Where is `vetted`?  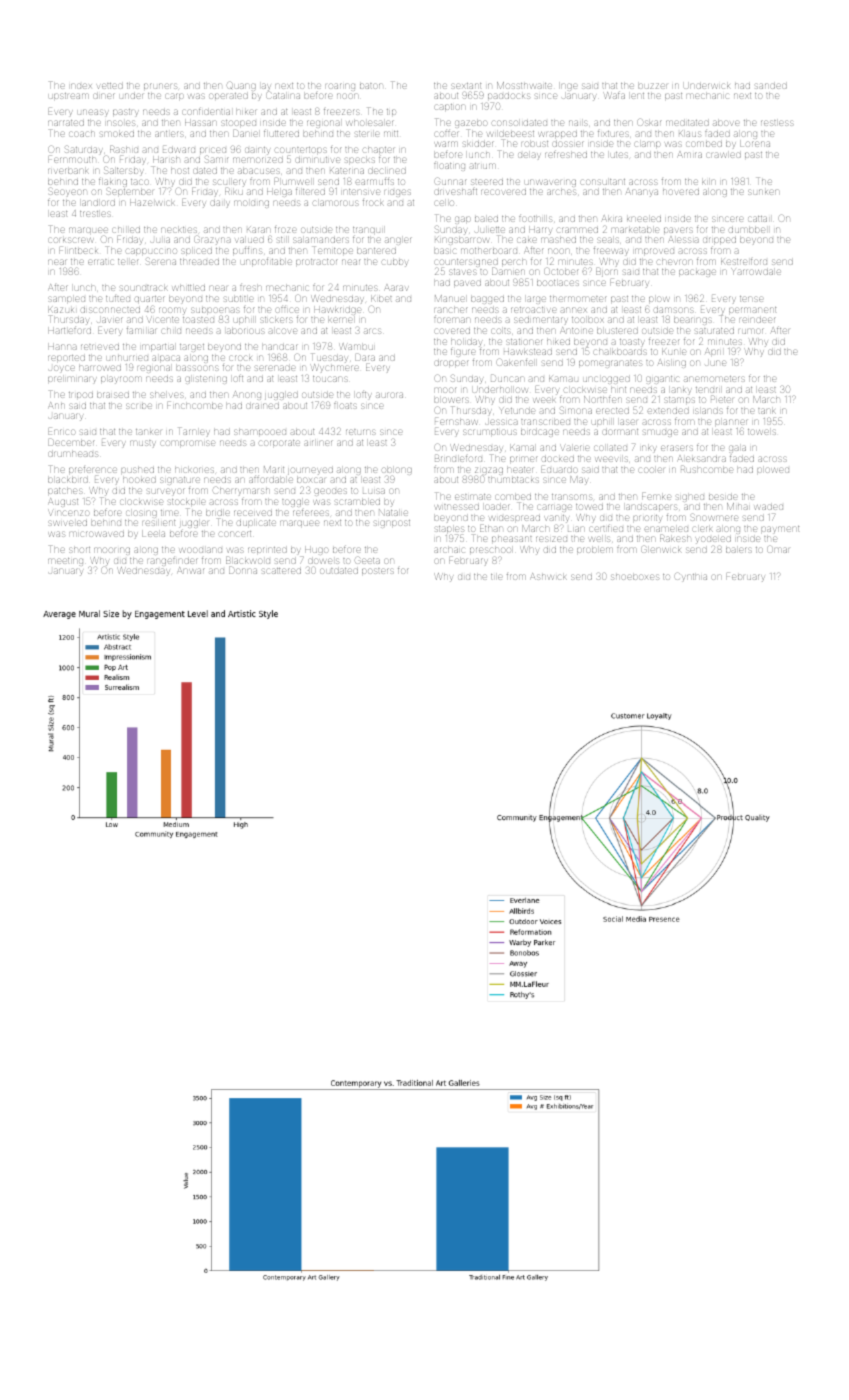
vetted is located at coordinates (110, 86).
